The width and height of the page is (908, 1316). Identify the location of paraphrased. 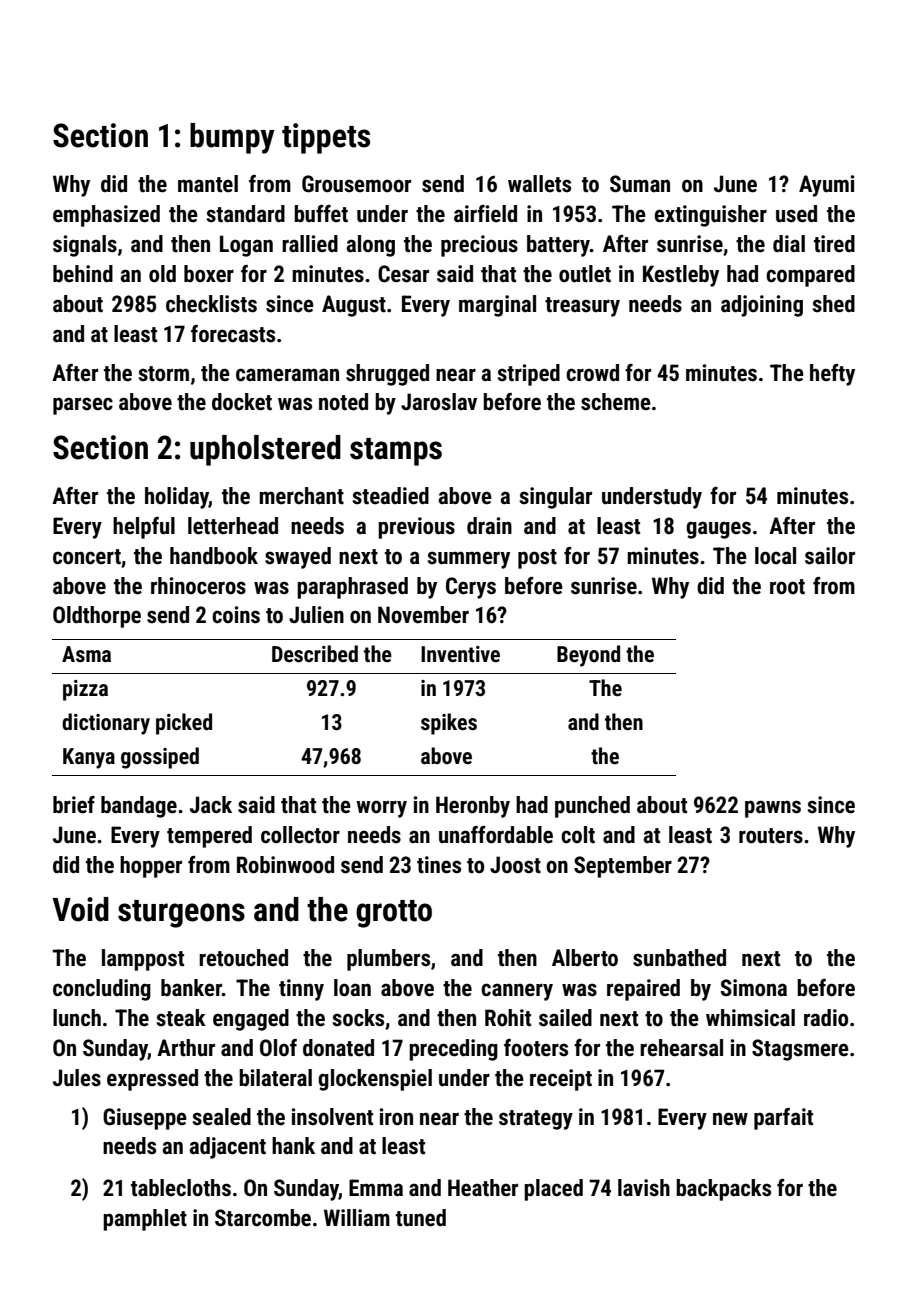
(352, 588).
